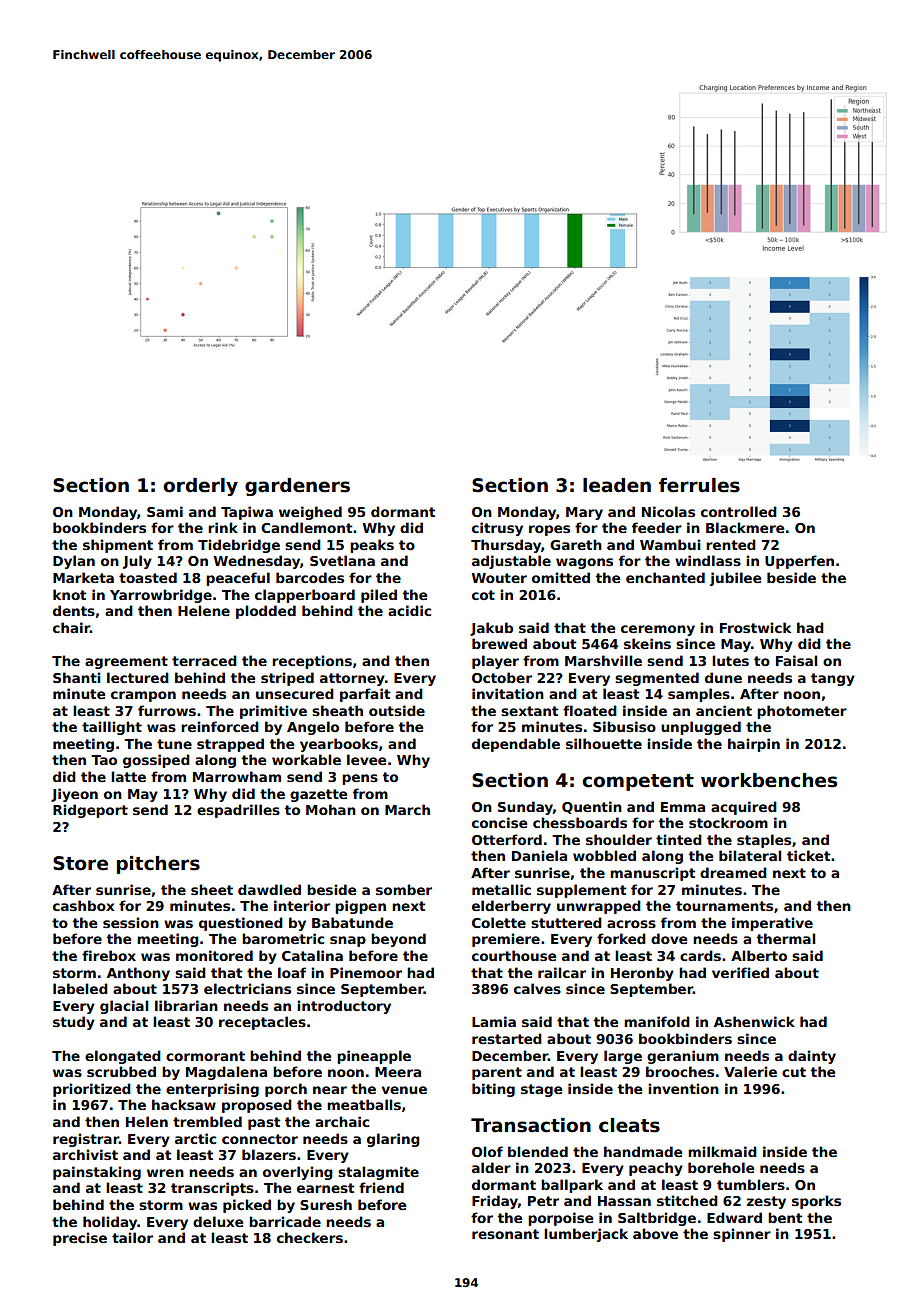 This screenshot has height=1316, width=908. Describe the element at coordinates (796, 660) in the screenshot. I see `Faisal` at that location.
